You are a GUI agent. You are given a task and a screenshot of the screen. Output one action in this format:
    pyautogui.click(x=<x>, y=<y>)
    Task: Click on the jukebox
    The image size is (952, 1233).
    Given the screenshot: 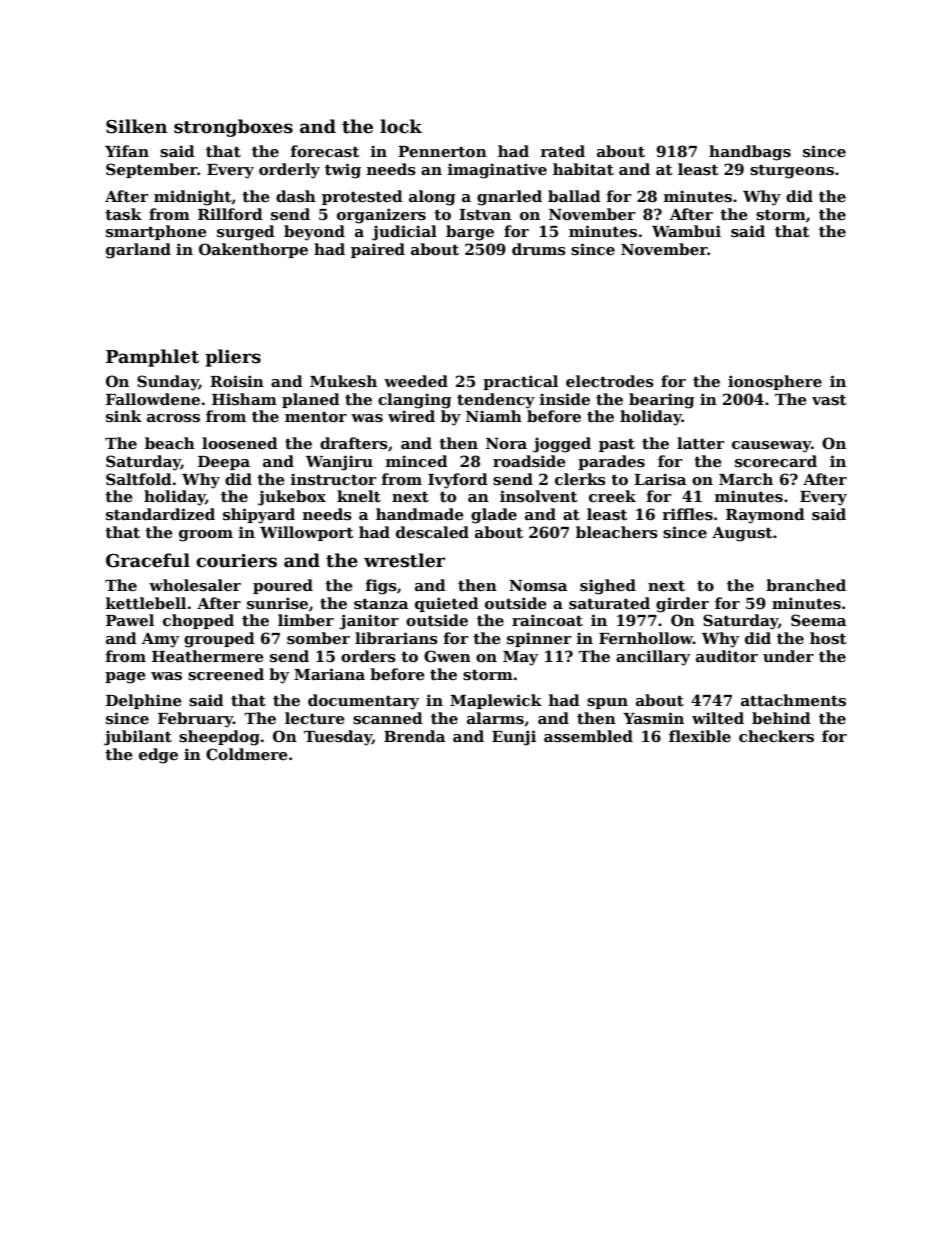 What is the action you would take?
    pyautogui.click(x=292, y=498)
